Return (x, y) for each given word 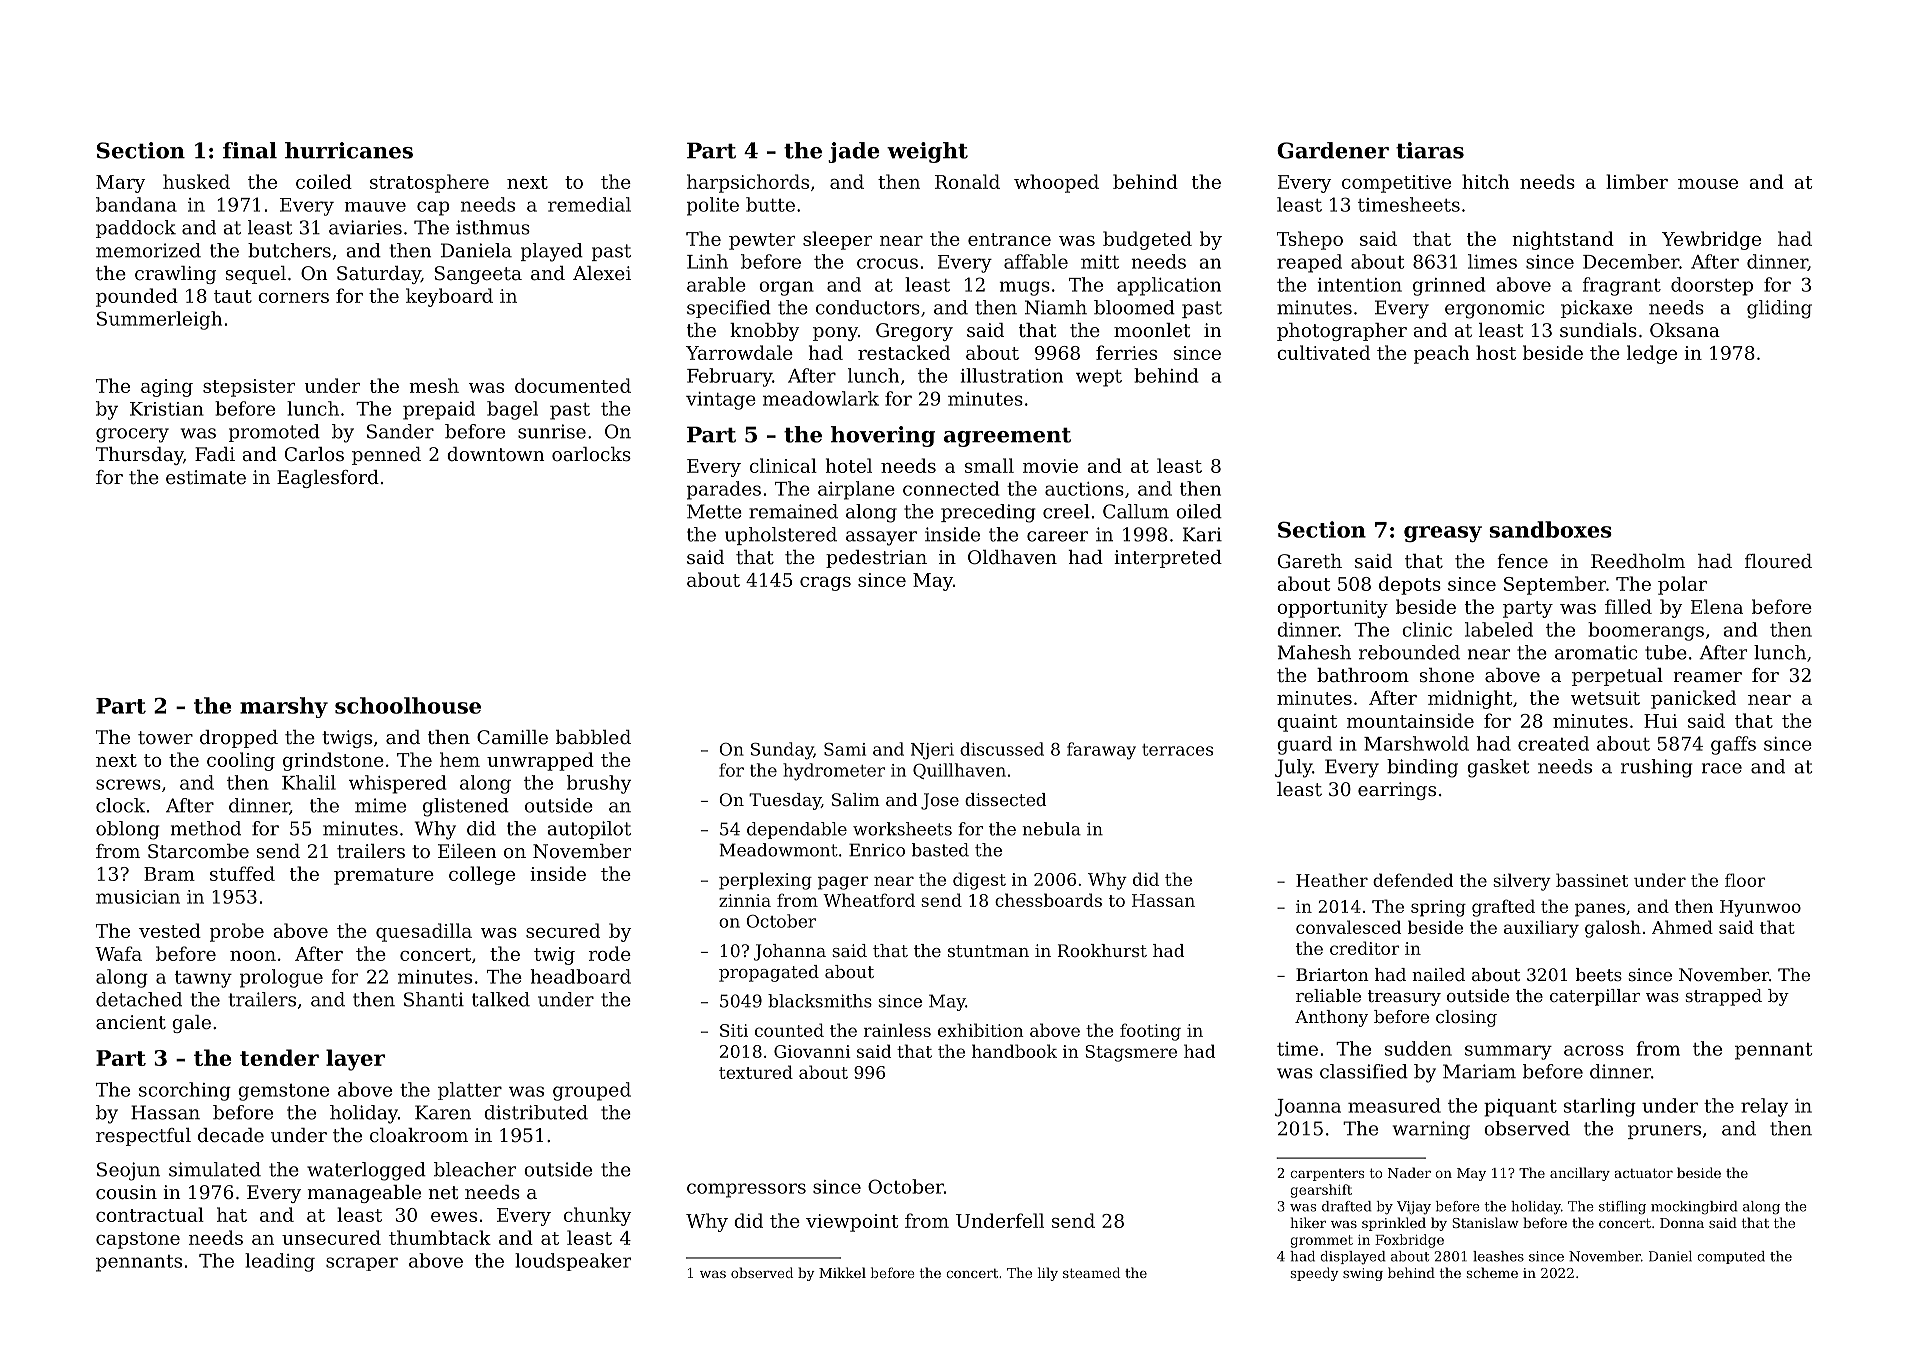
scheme (1492, 1272)
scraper (362, 1264)
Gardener (1333, 150)
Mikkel (842, 1272)
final (250, 150)
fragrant (1622, 286)
